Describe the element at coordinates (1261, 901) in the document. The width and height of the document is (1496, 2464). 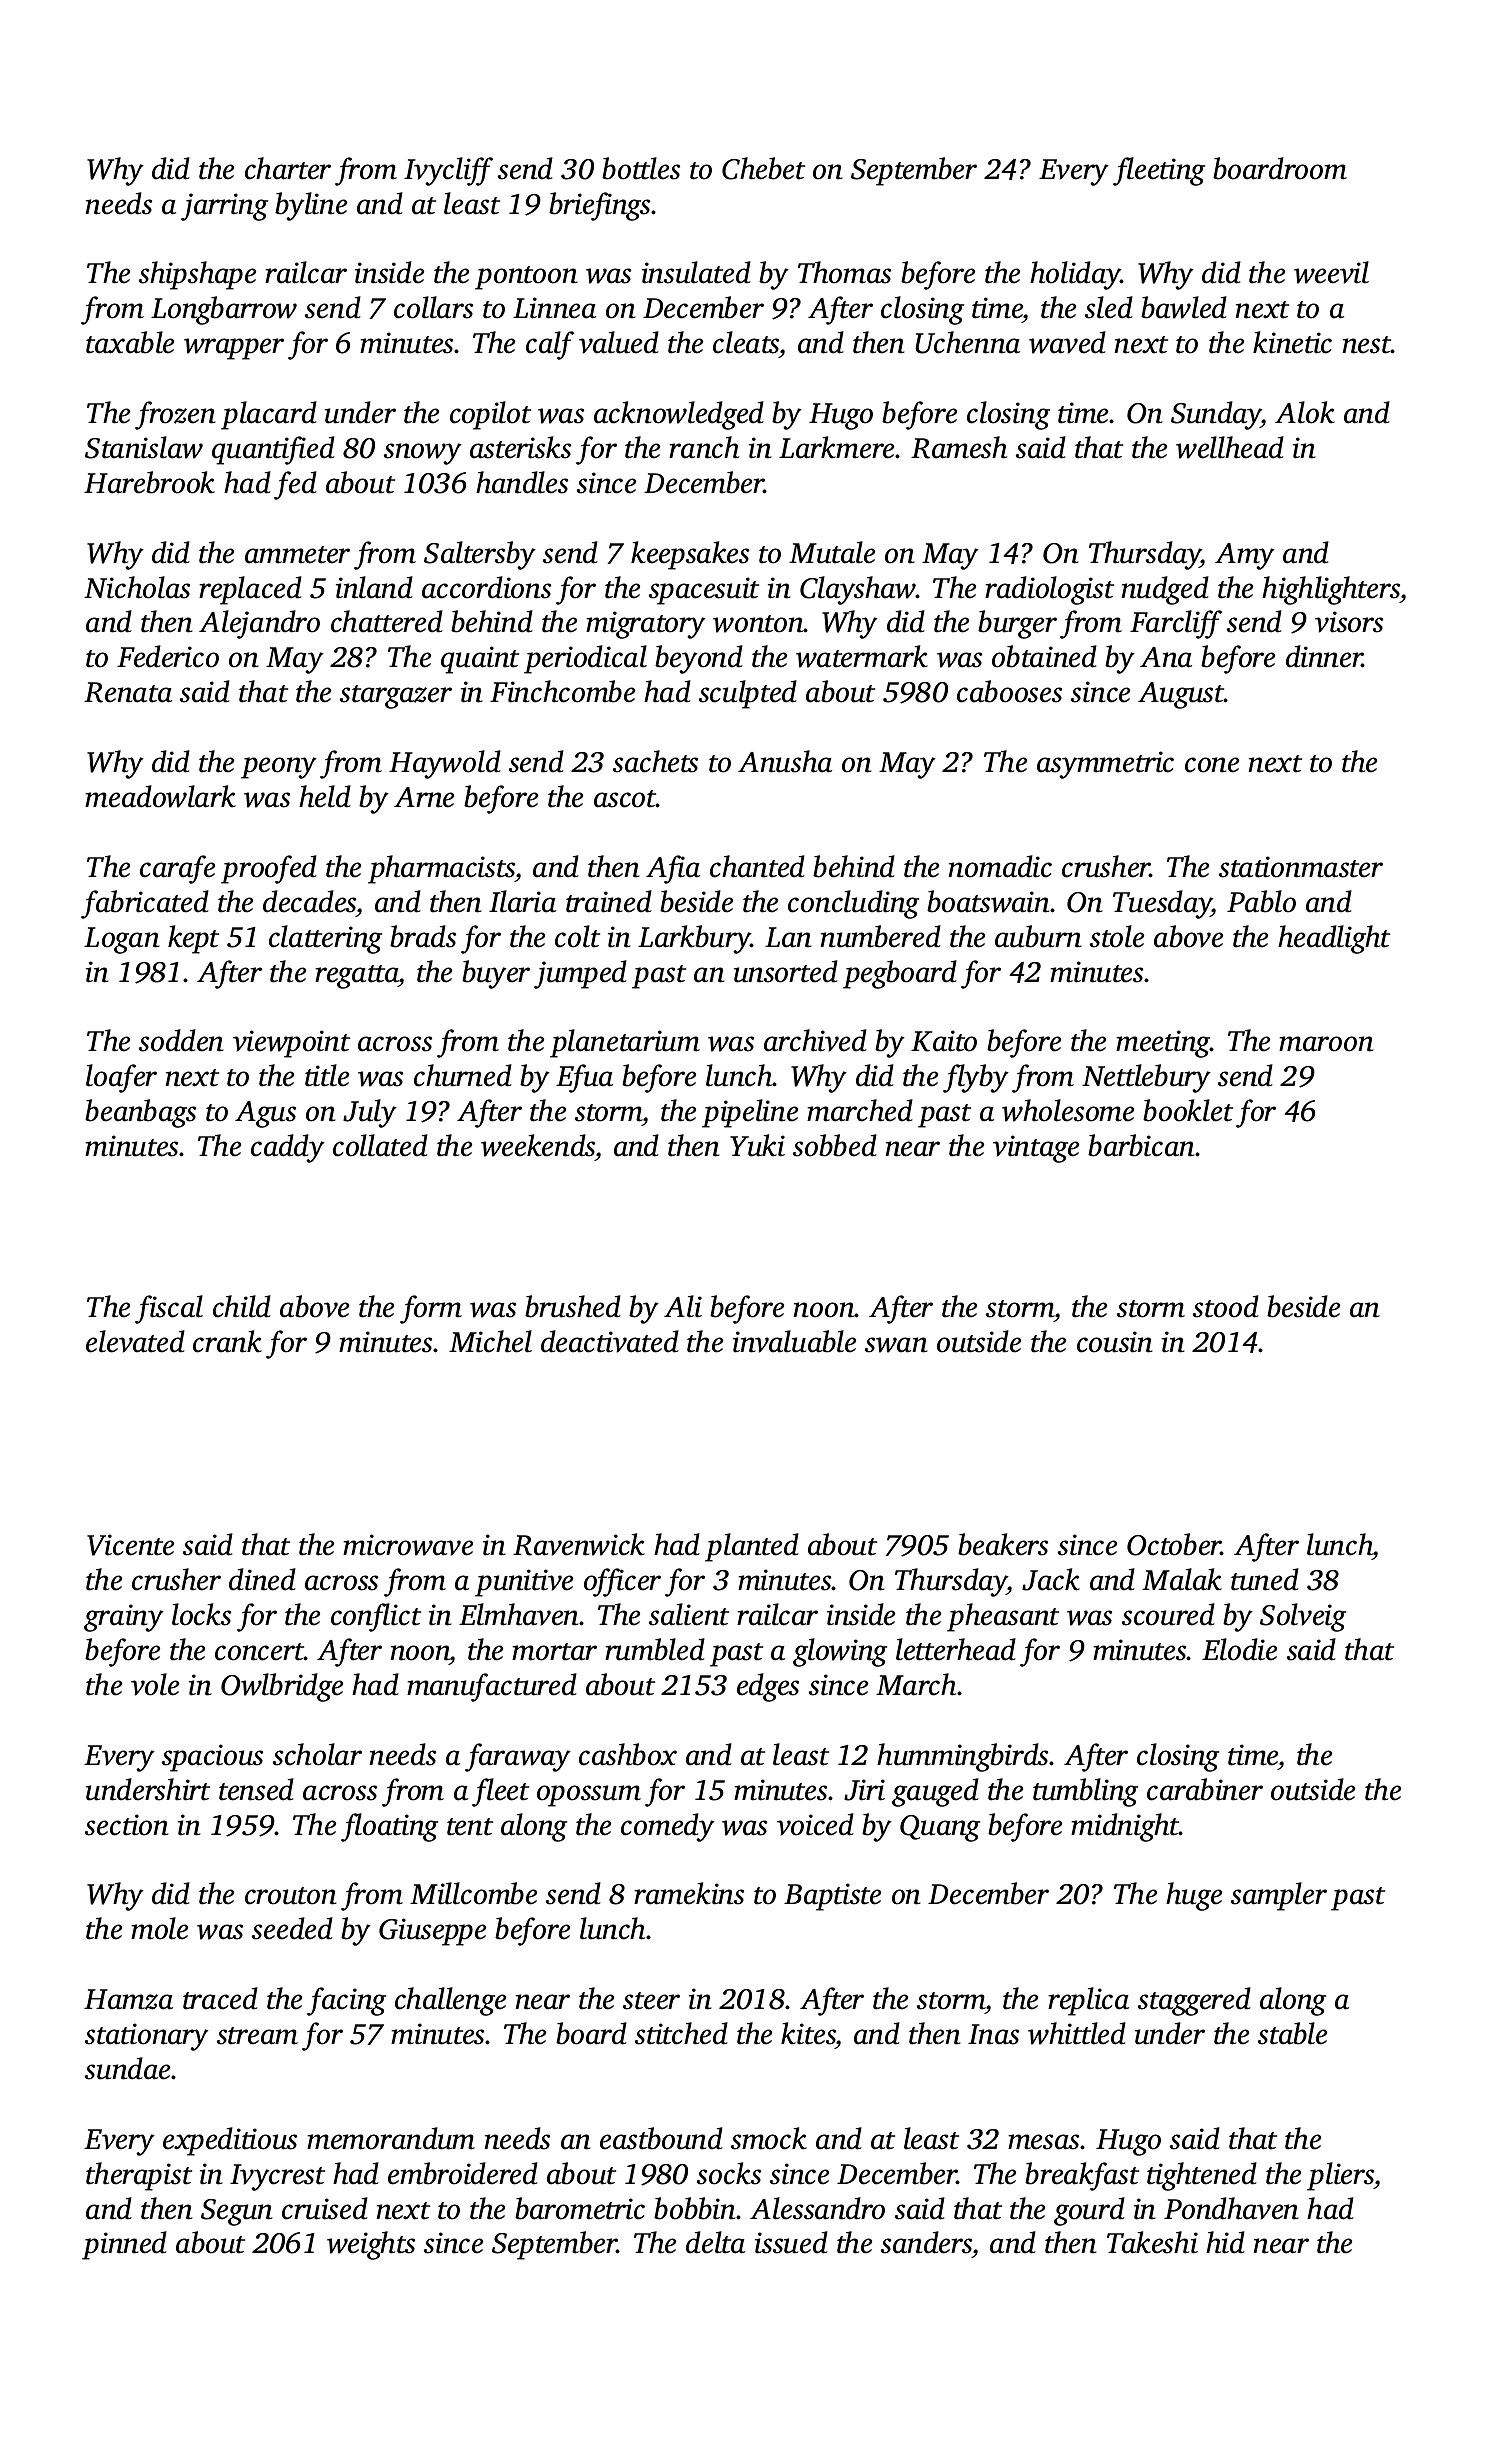
I see `Pablo` at that location.
